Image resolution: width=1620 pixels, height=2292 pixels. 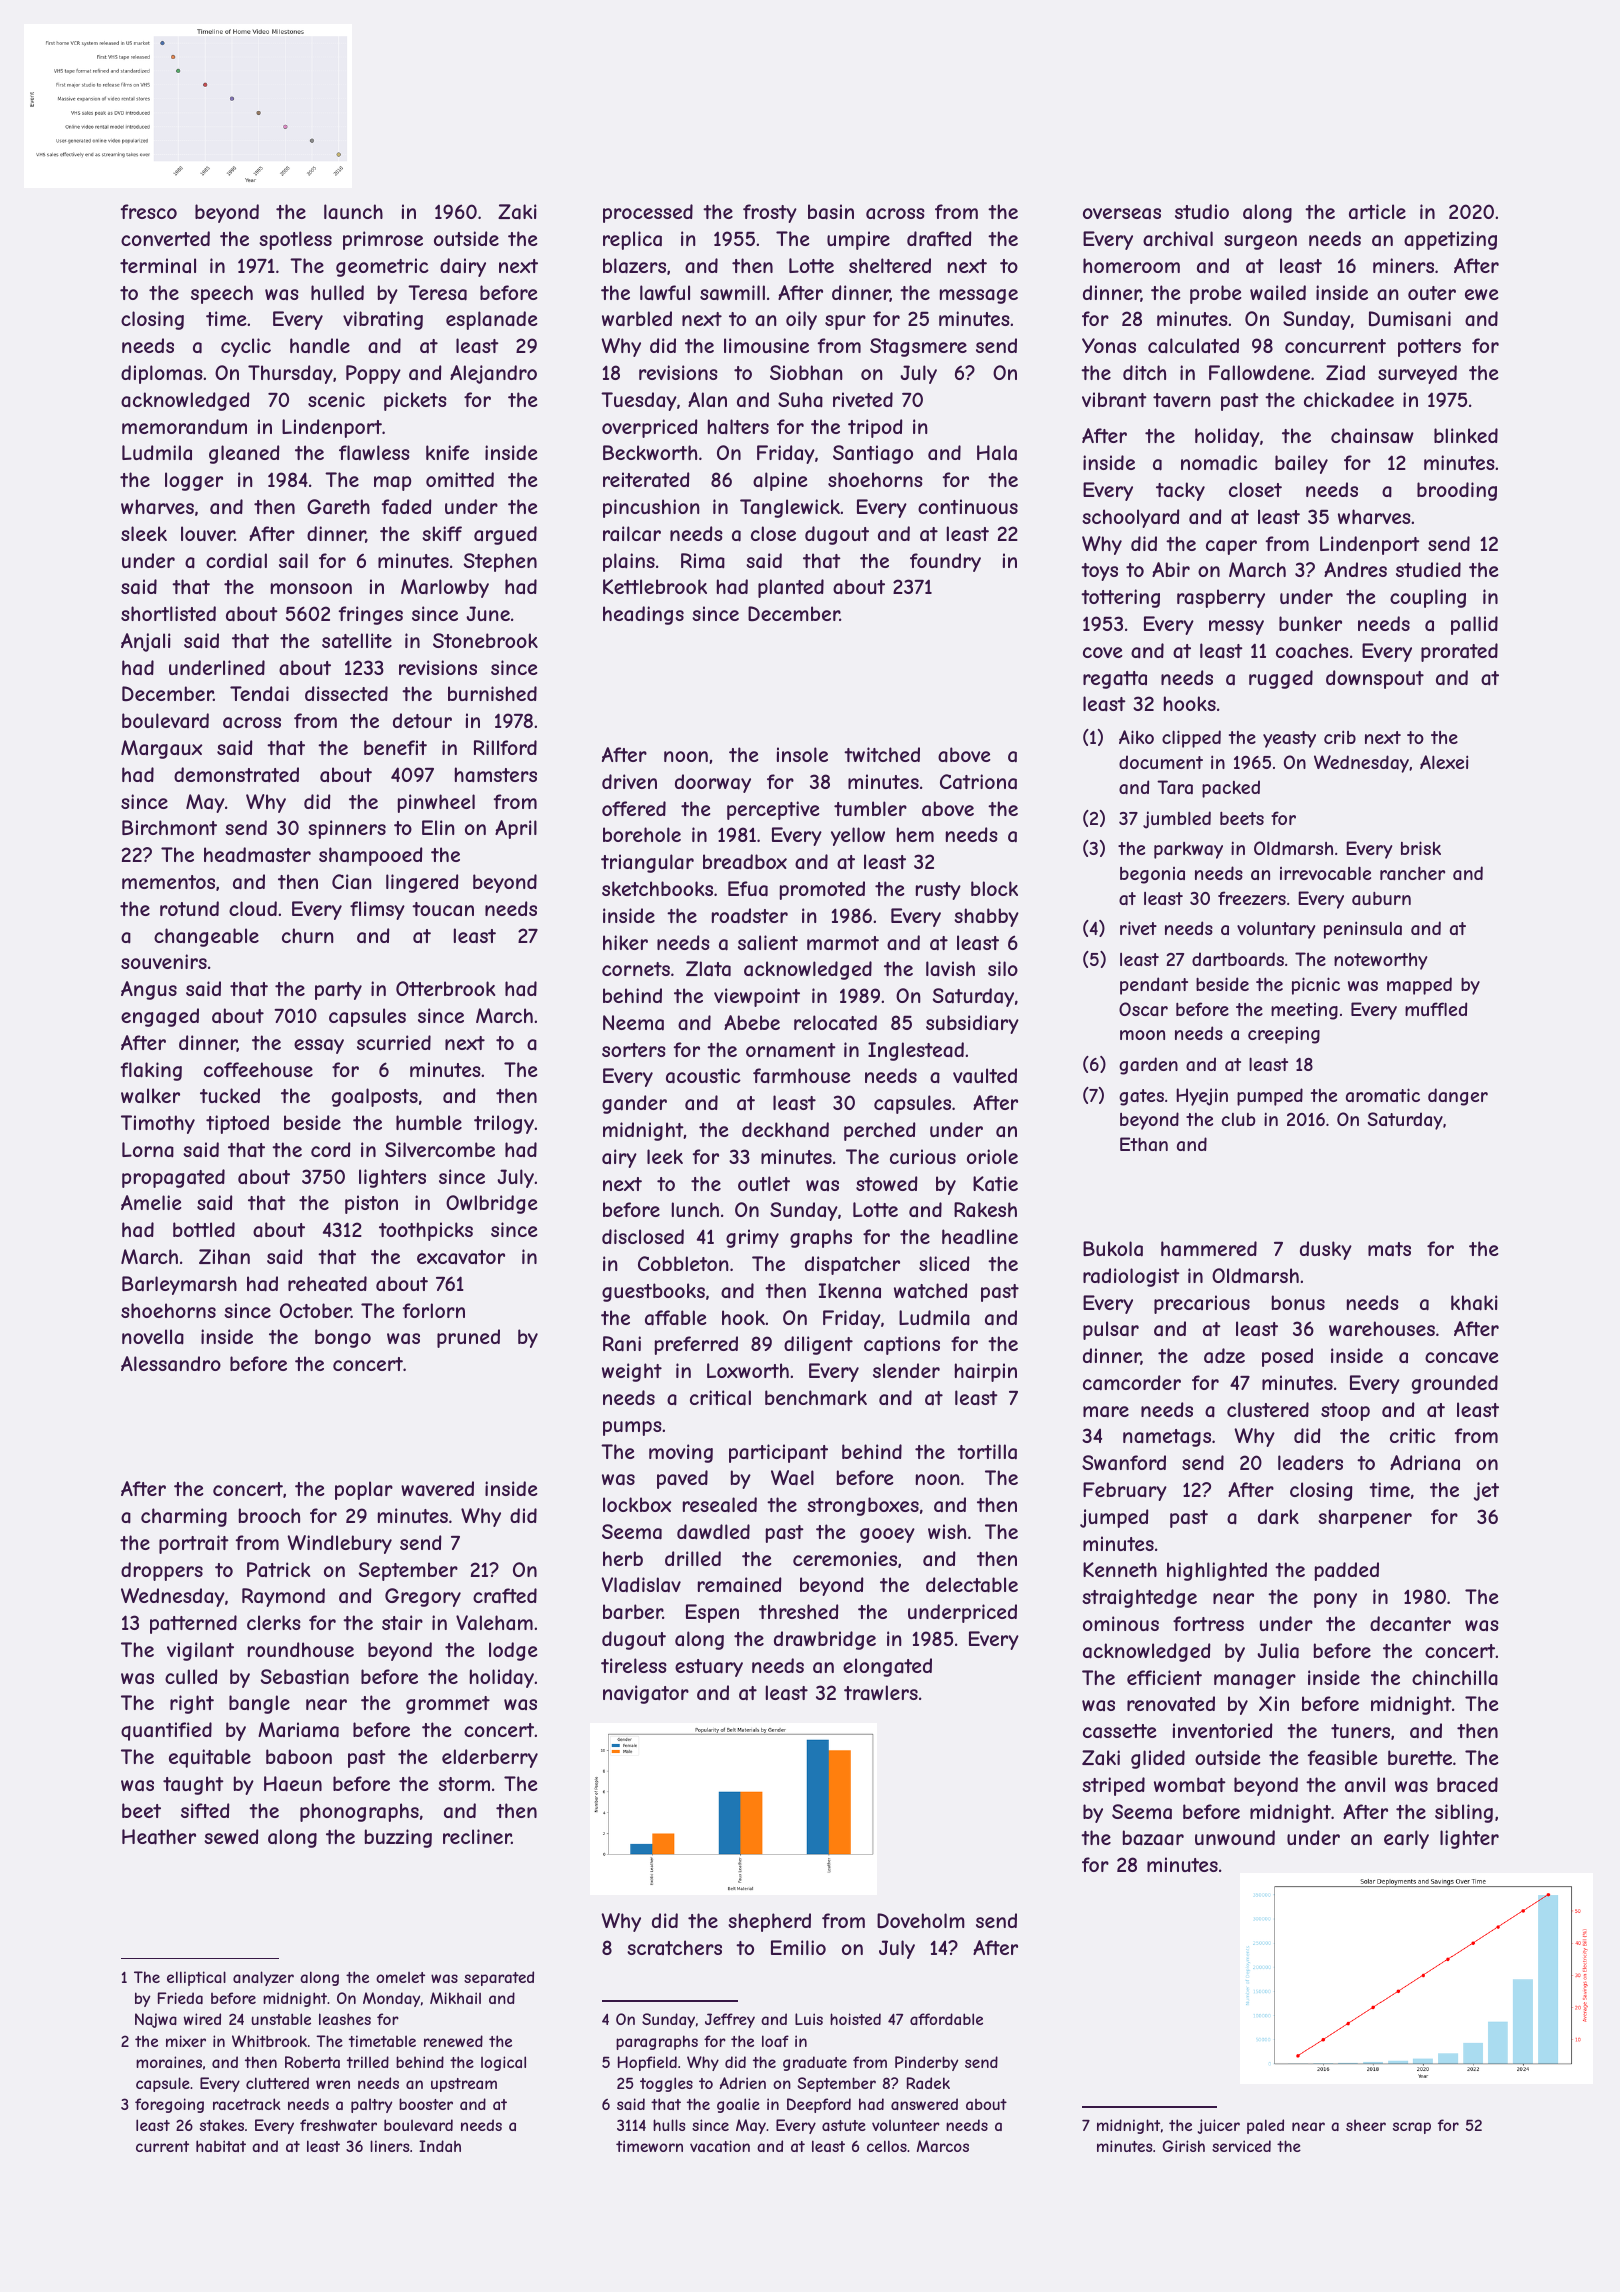 I want to click on dispatcher, so click(x=852, y=1265).
